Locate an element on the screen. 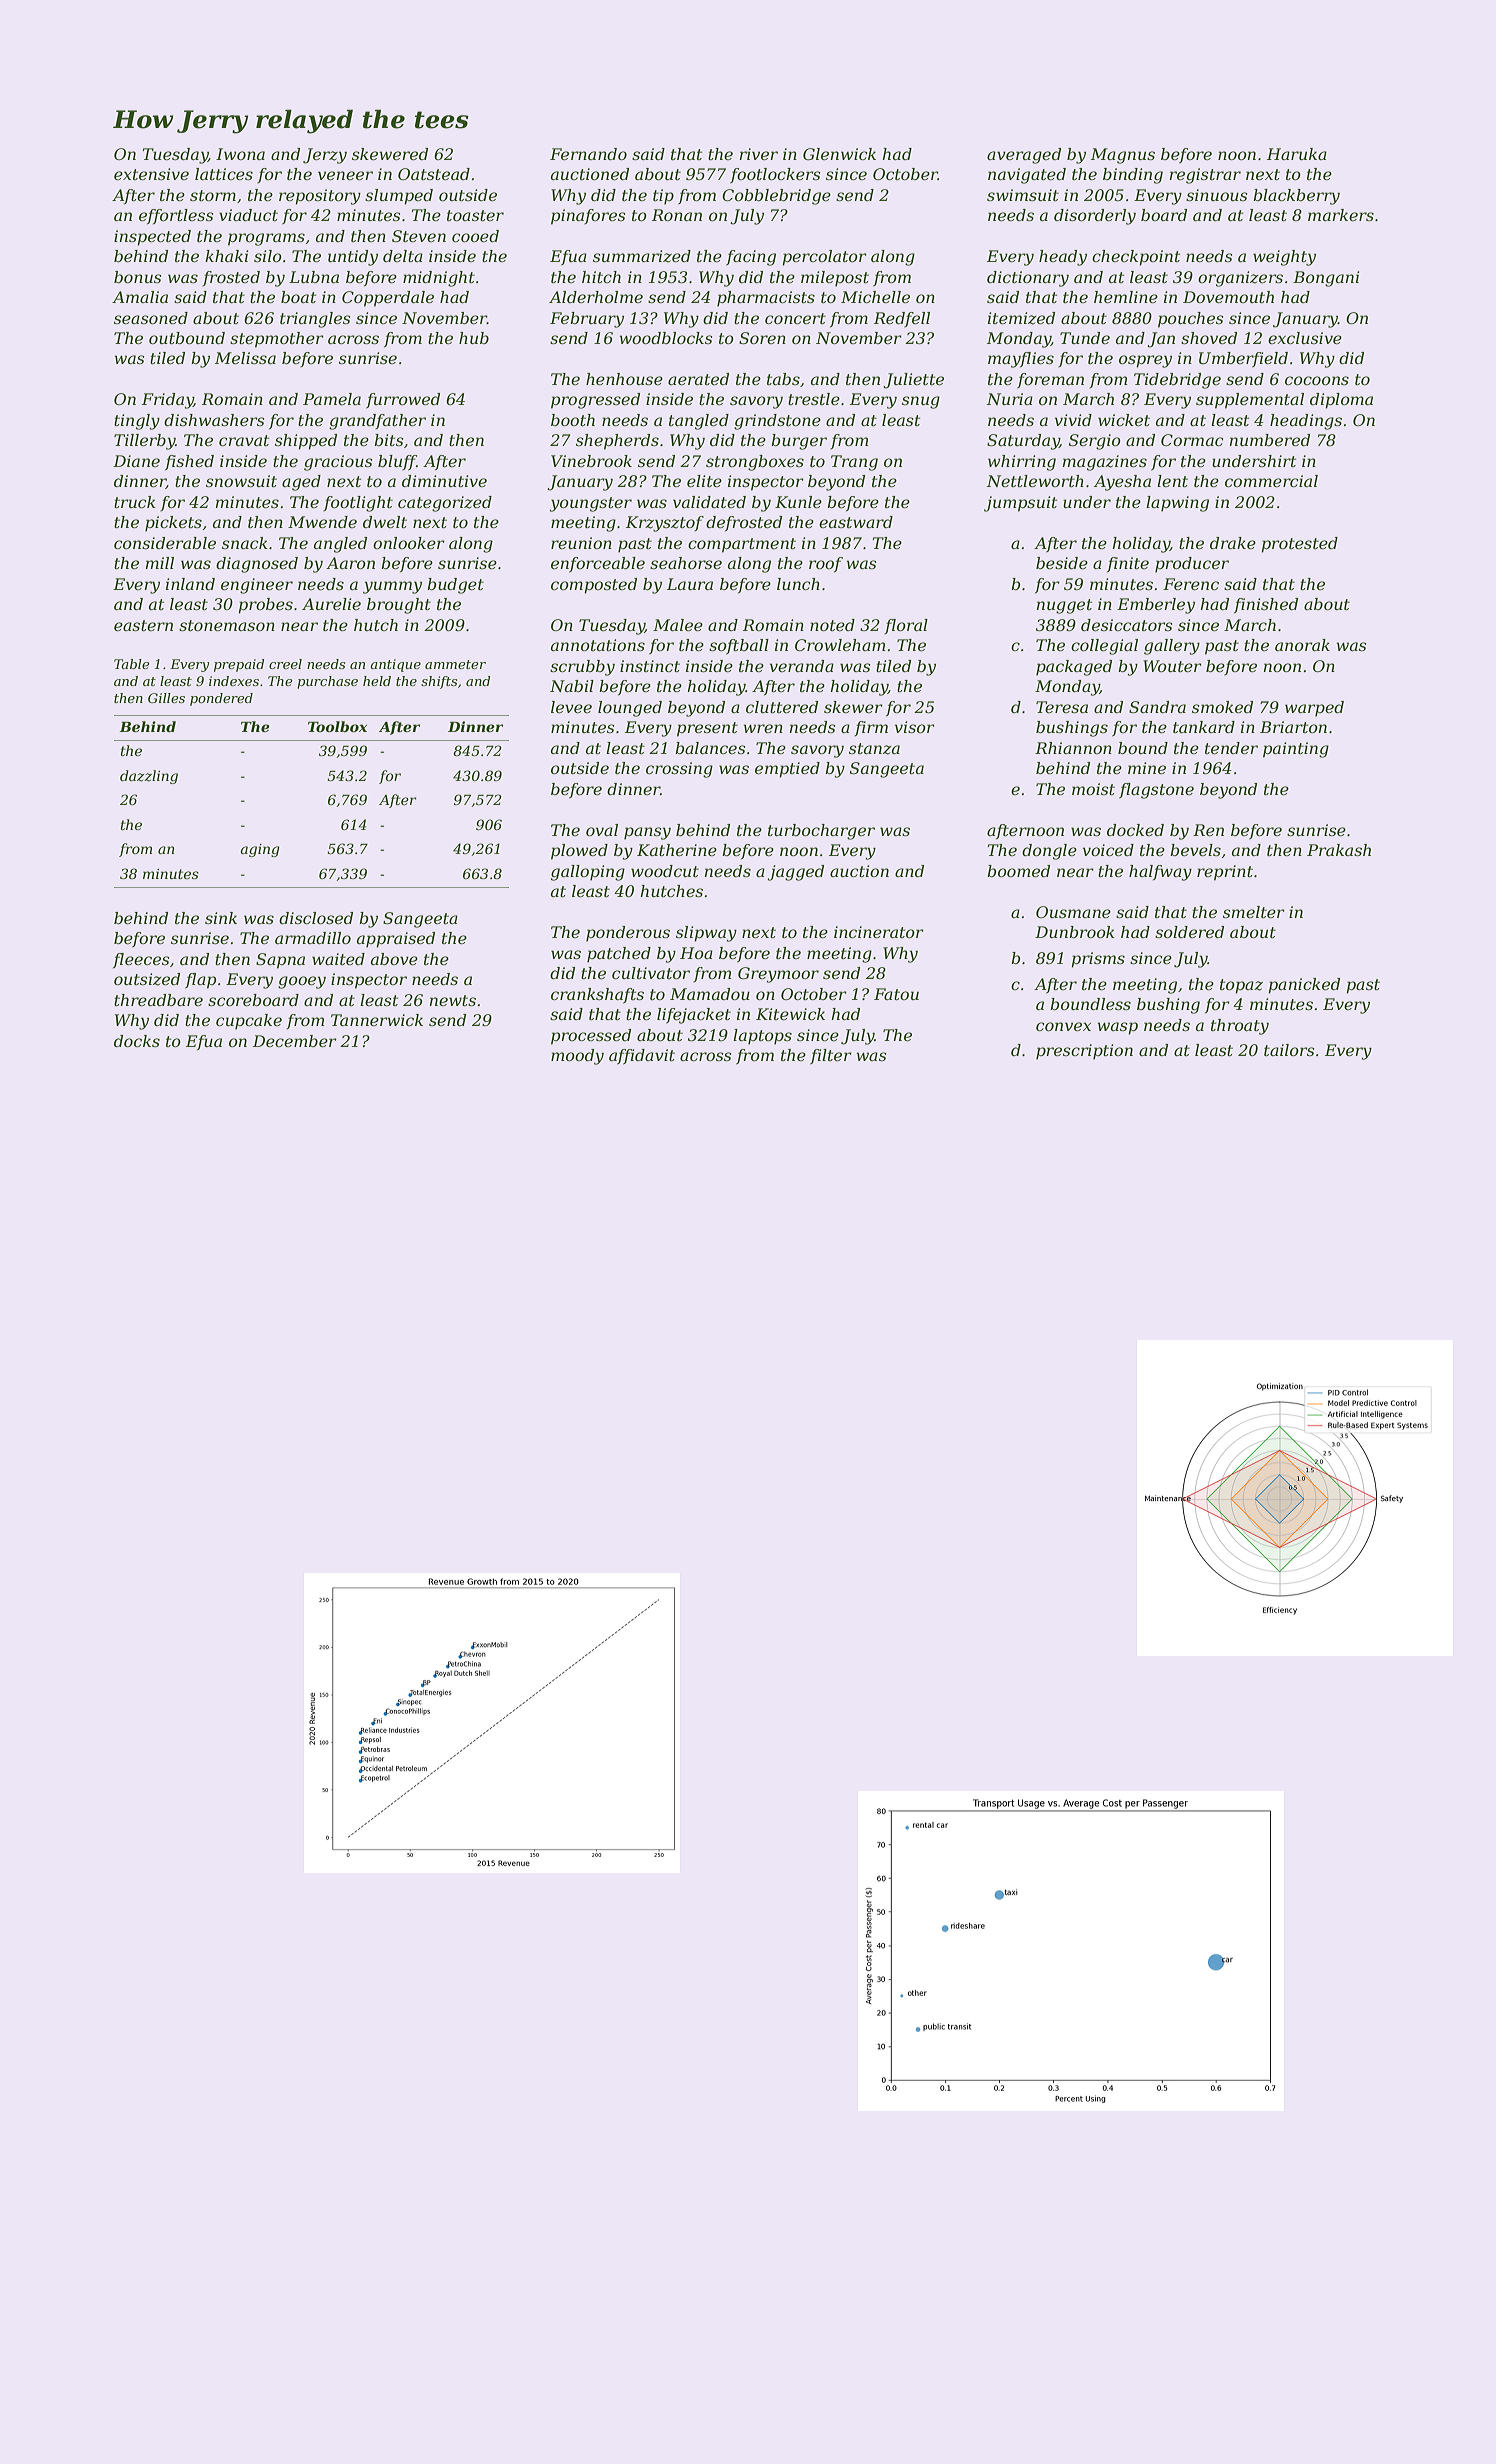  finished is located at coordinates (1266, 605).
